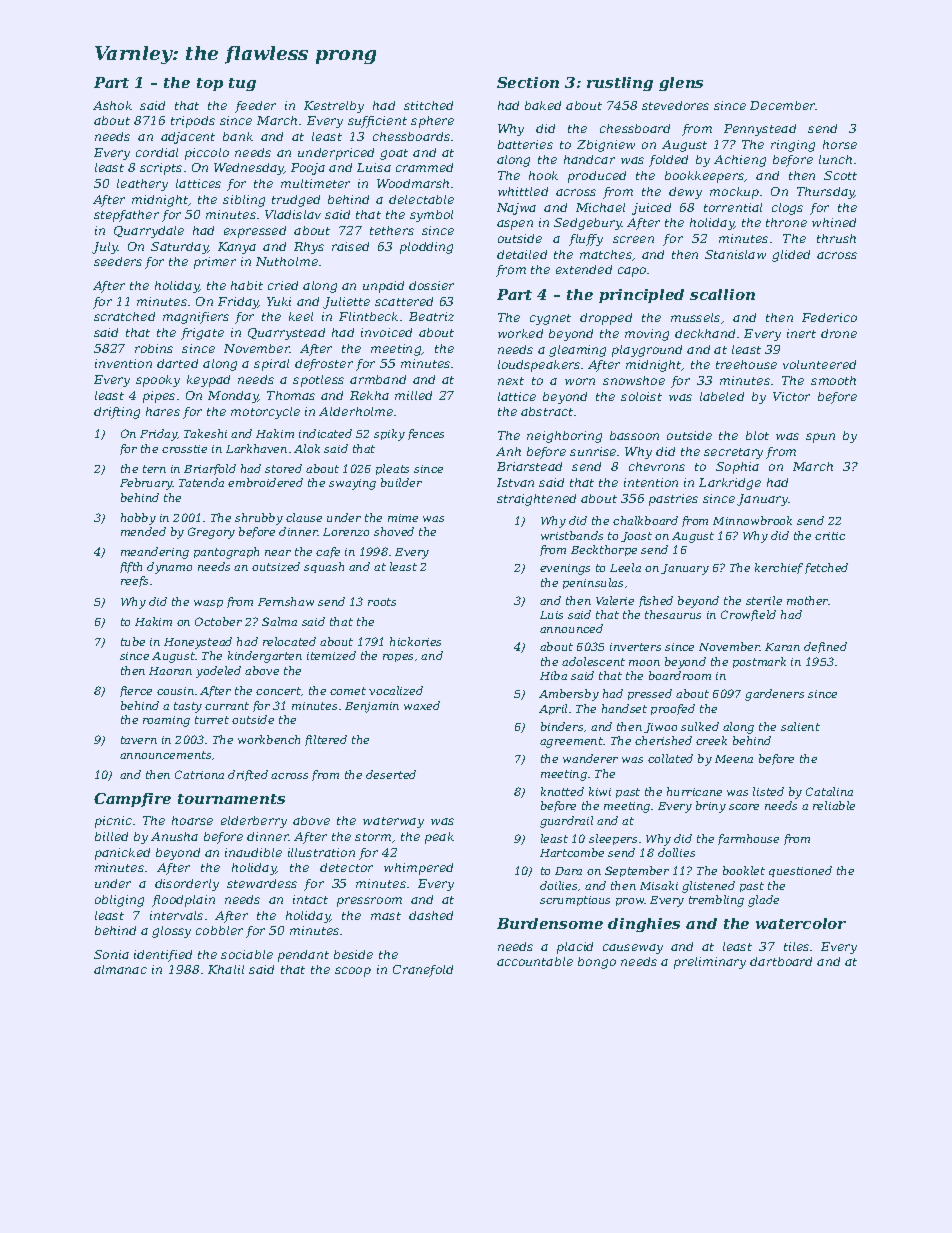 This screenshot has height=1233, width=952. Describe the element at coordinates (730, 484) in the screenshot. I see `Larkridge` at that location.
